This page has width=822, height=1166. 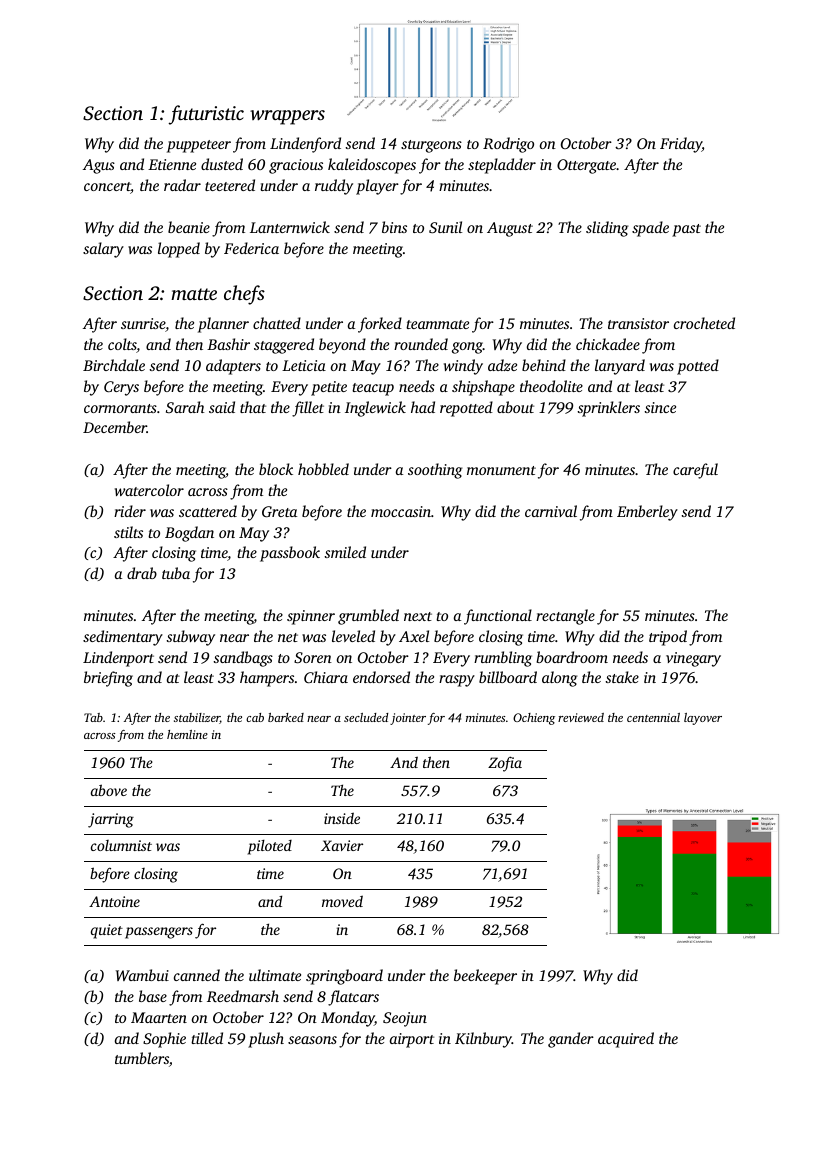 What do you see at coordinates (275, 975) in the page?
I see `ultimate` at bounding box center [275, 975].
